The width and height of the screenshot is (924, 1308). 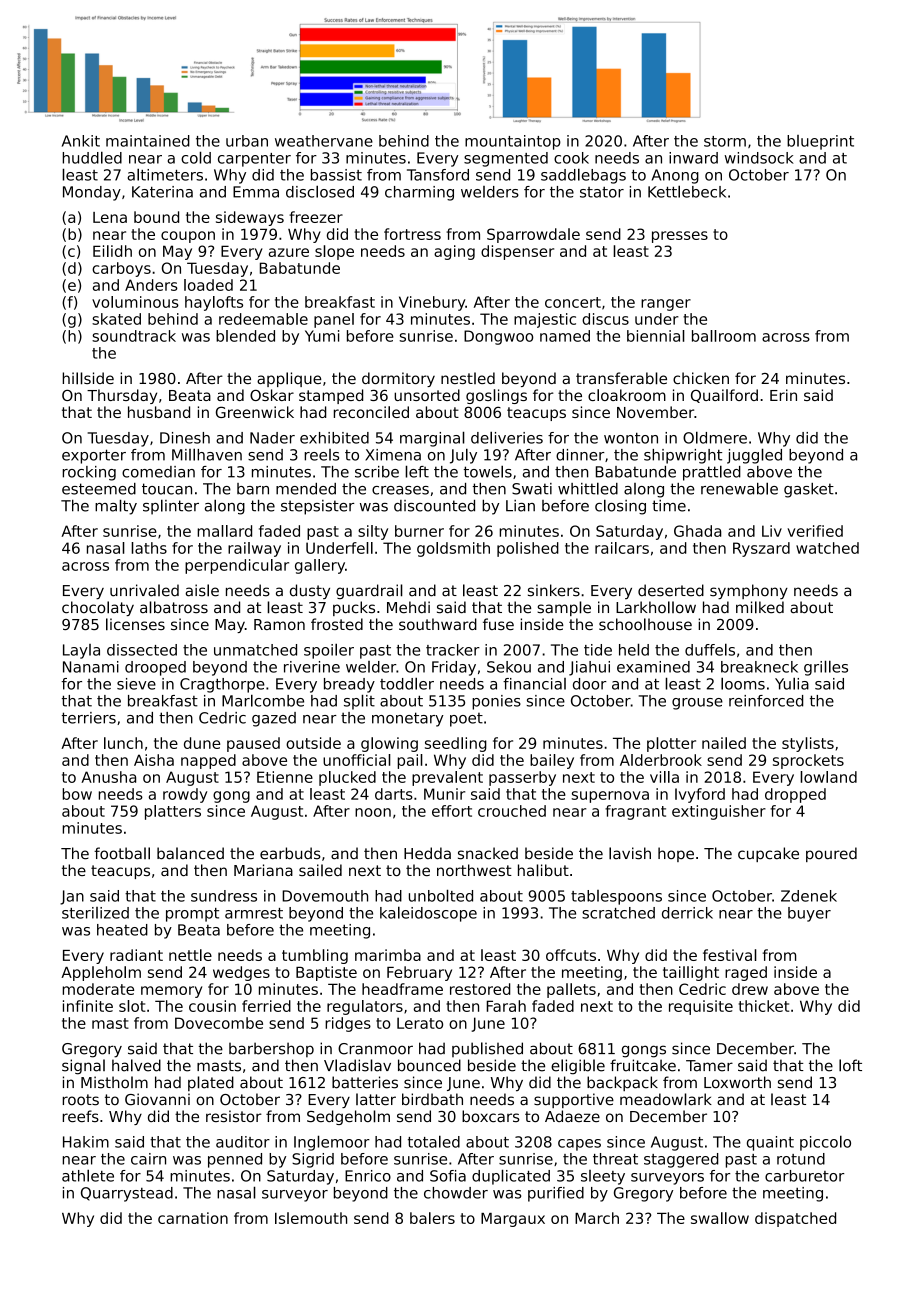 I want to click on barbershop, so click(x=271, y=1050).
